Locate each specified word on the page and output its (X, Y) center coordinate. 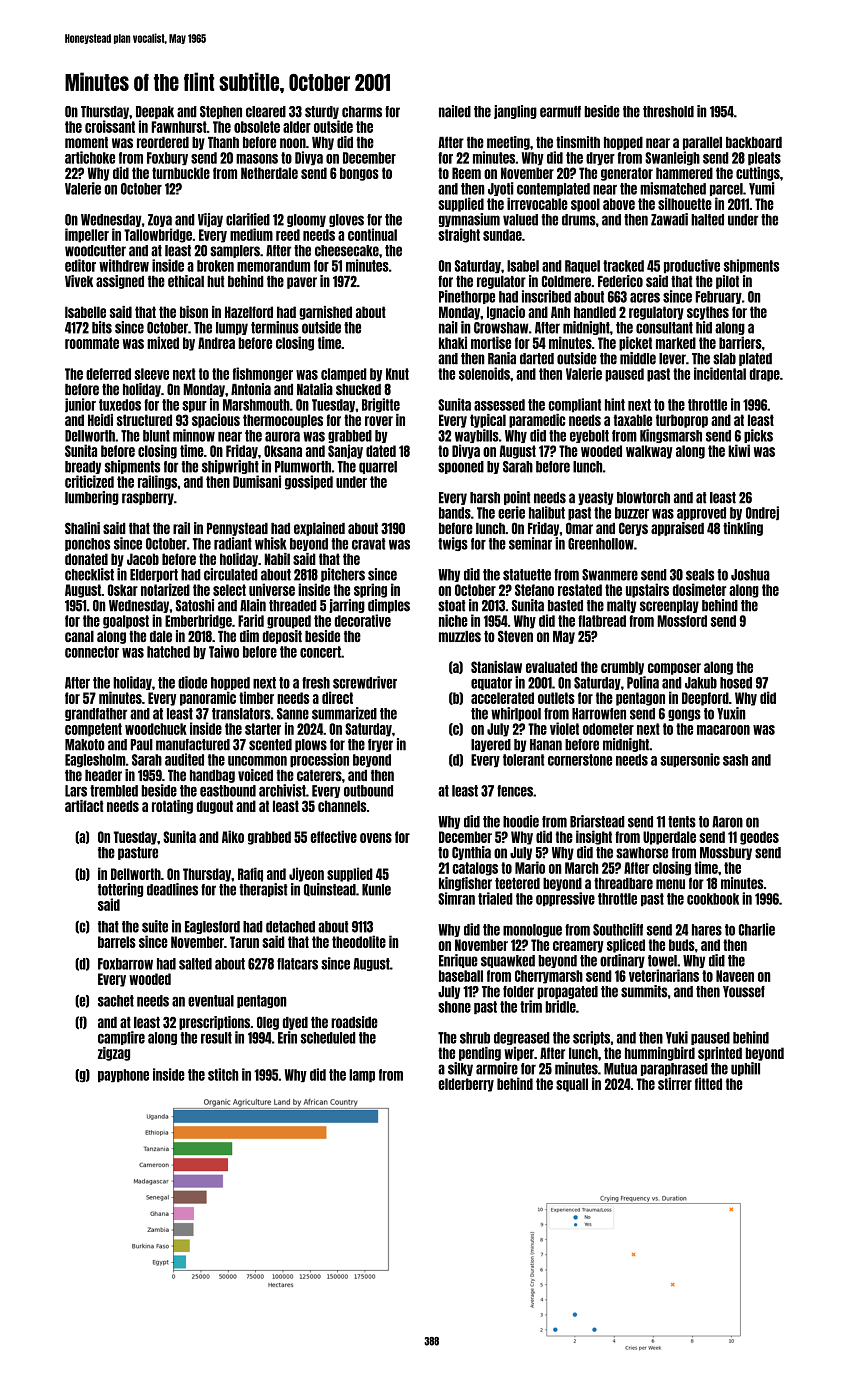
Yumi (762, 188)
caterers (319, 775)
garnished (325, 313)
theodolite (359, 941)
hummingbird (660, 1054)
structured (144, 420)
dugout (215, 807)
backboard (754, 142)
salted (195, 964)
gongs (684, 715)
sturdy (322, 112)
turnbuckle (181, 173)
